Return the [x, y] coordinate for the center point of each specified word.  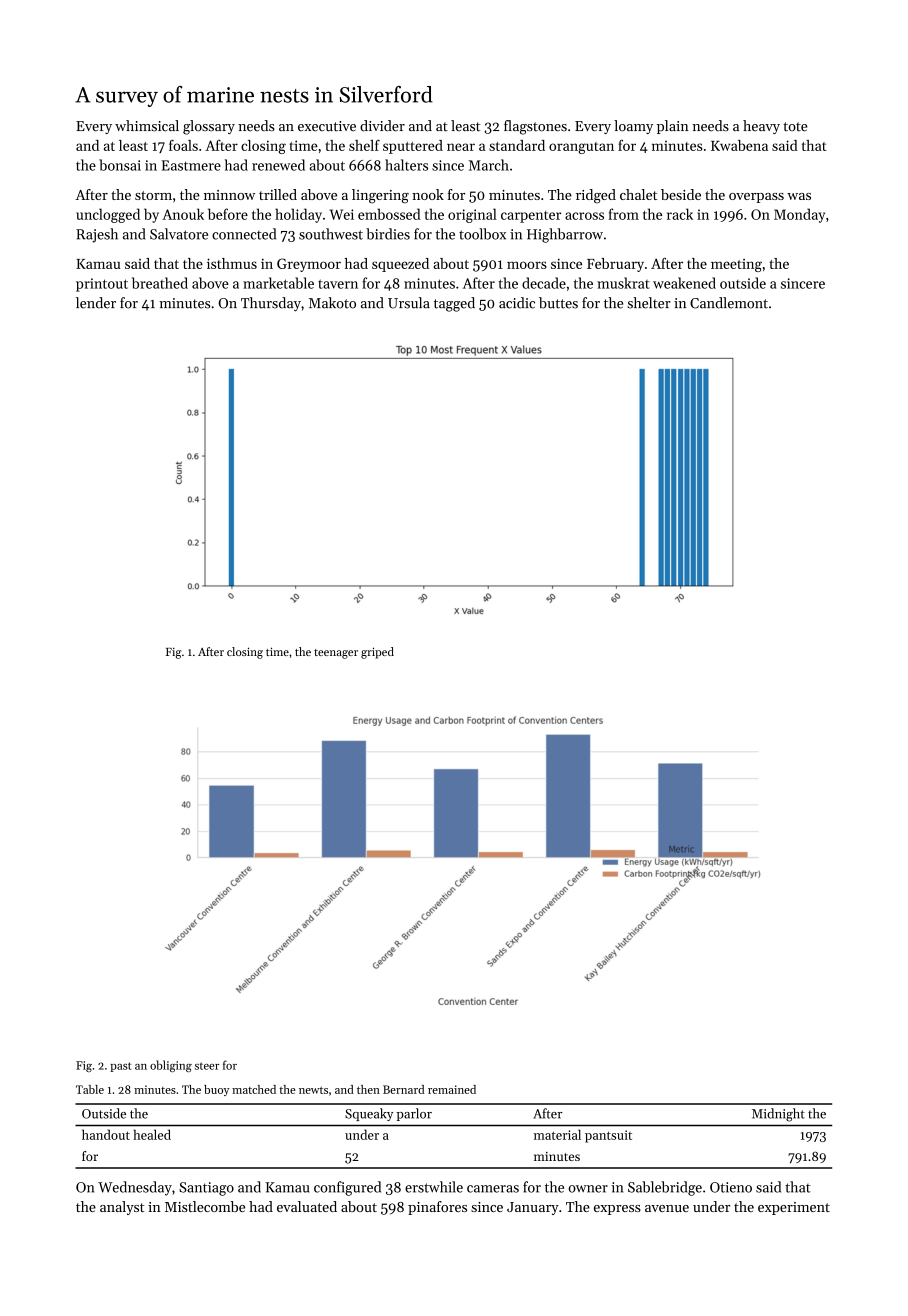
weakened [684, 283]
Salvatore [179, 234]
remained [452, 1089]
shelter [649, 303]
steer [207, 1066]
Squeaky [369, 1114]
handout [106, 1134]
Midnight [778, 1115]
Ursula [409, 303]
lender [96, 303]
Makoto [332, 303]
